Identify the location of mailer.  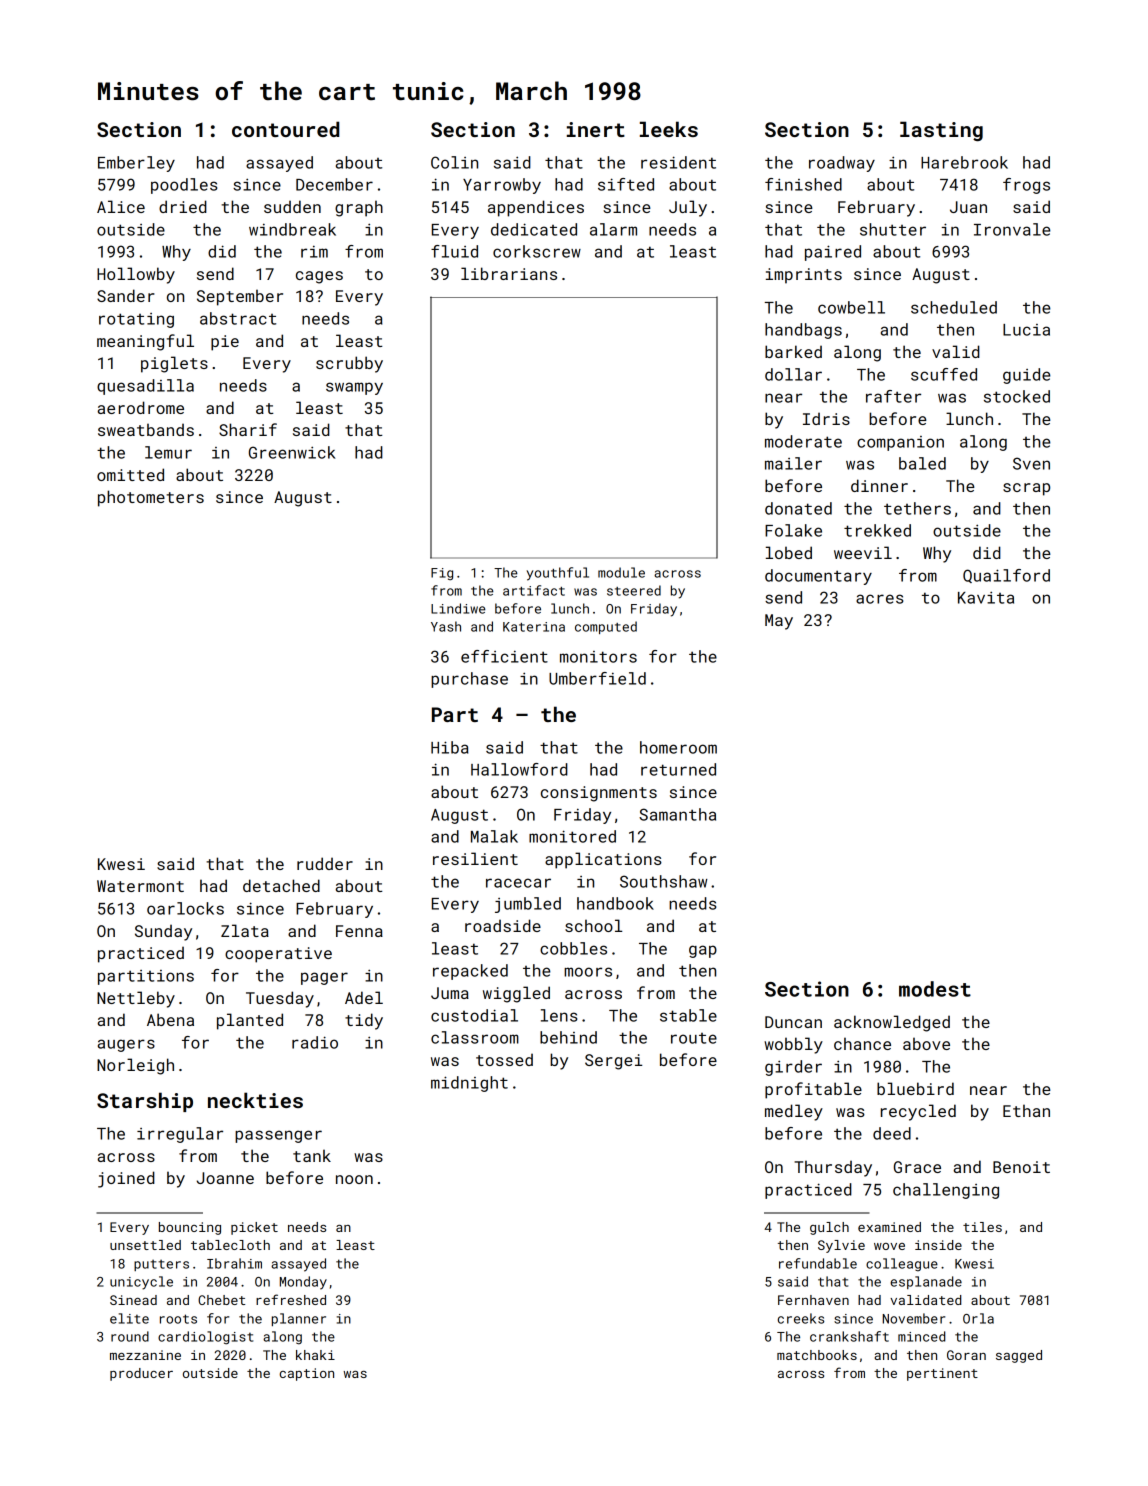
(793, 463).
